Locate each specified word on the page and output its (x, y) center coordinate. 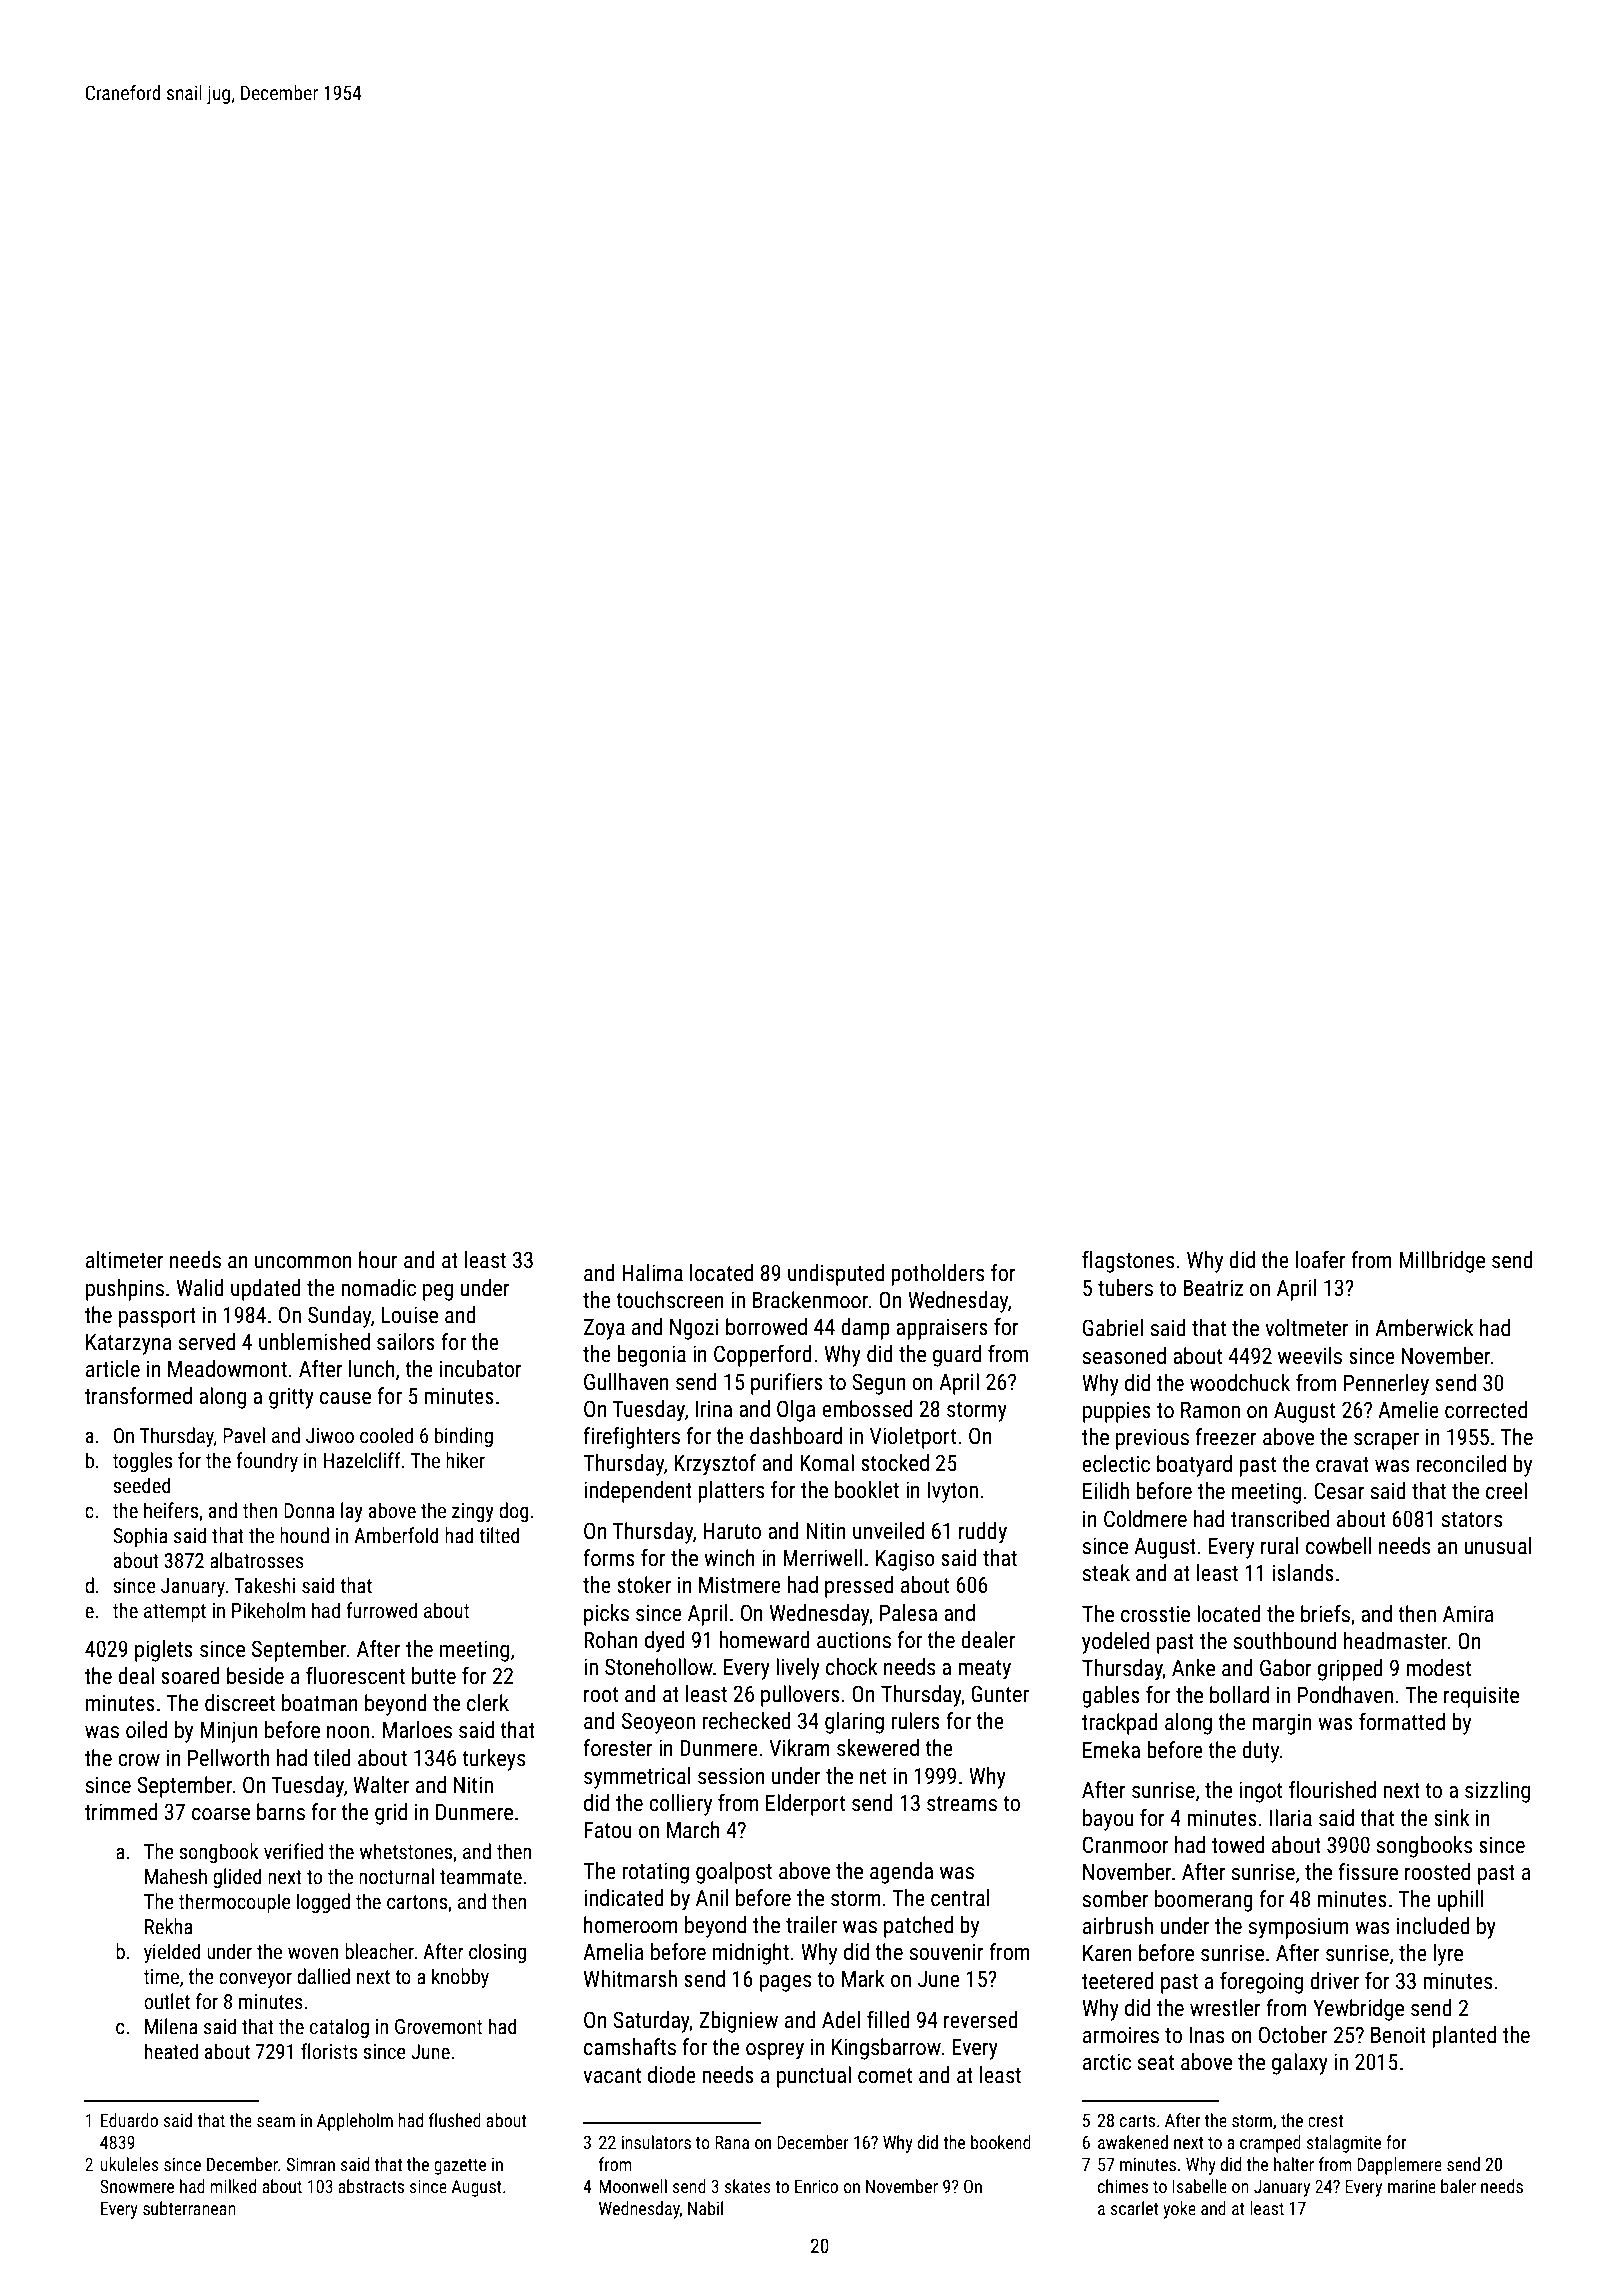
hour (378, 1260)
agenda (901, 1873)
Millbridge (1442, 1262)
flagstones (1128, 1262)
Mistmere (740, 1585)
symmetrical (637, 1778)
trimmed (121, 1812)
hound (304, 1535)
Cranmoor (1126, 1845)
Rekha (168, 1926)
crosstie (1155, 1614)
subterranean (189, 2208)
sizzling (1497, 1792)
